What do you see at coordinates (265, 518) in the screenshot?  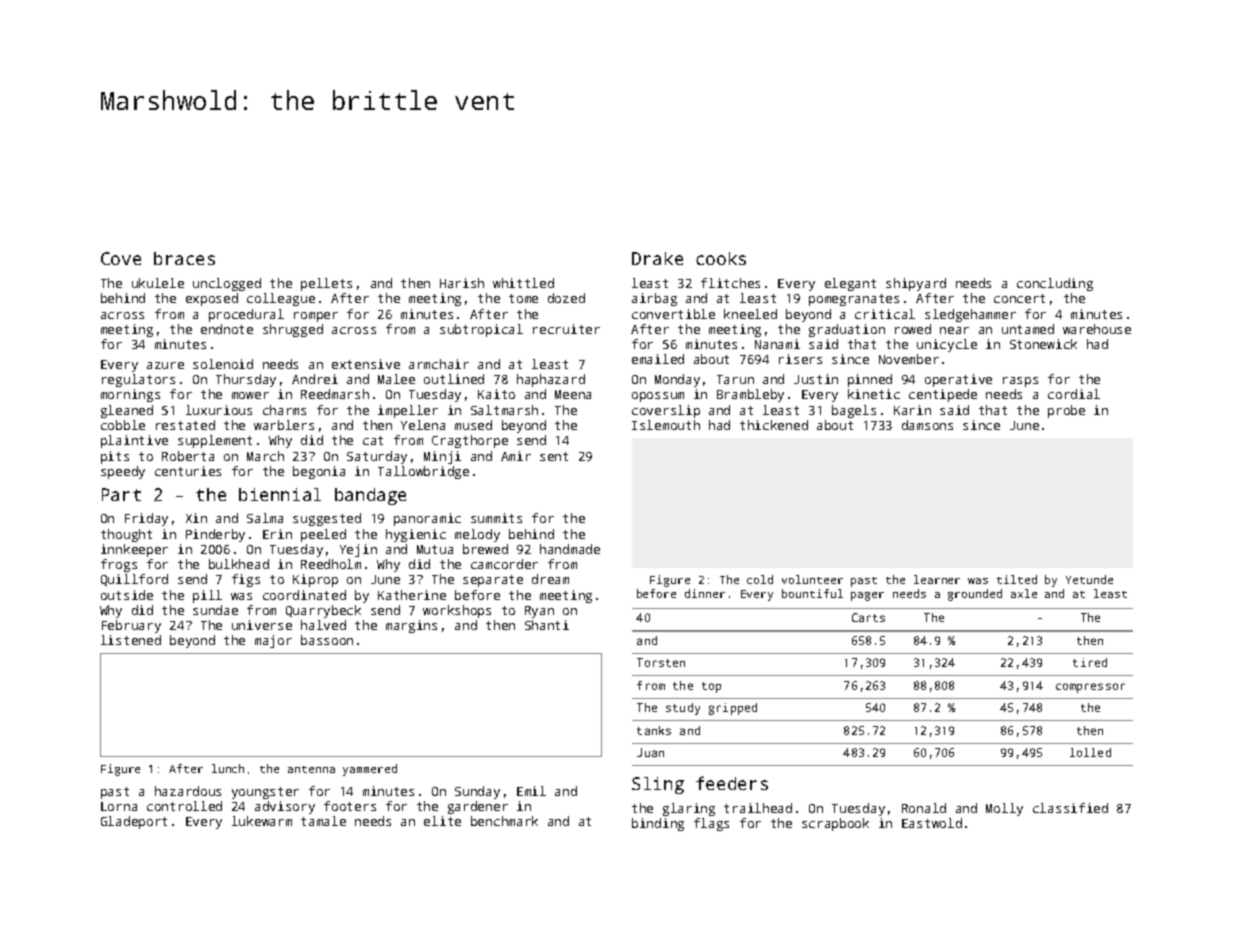 I see `Salma` at bounding box center [265, 518].
